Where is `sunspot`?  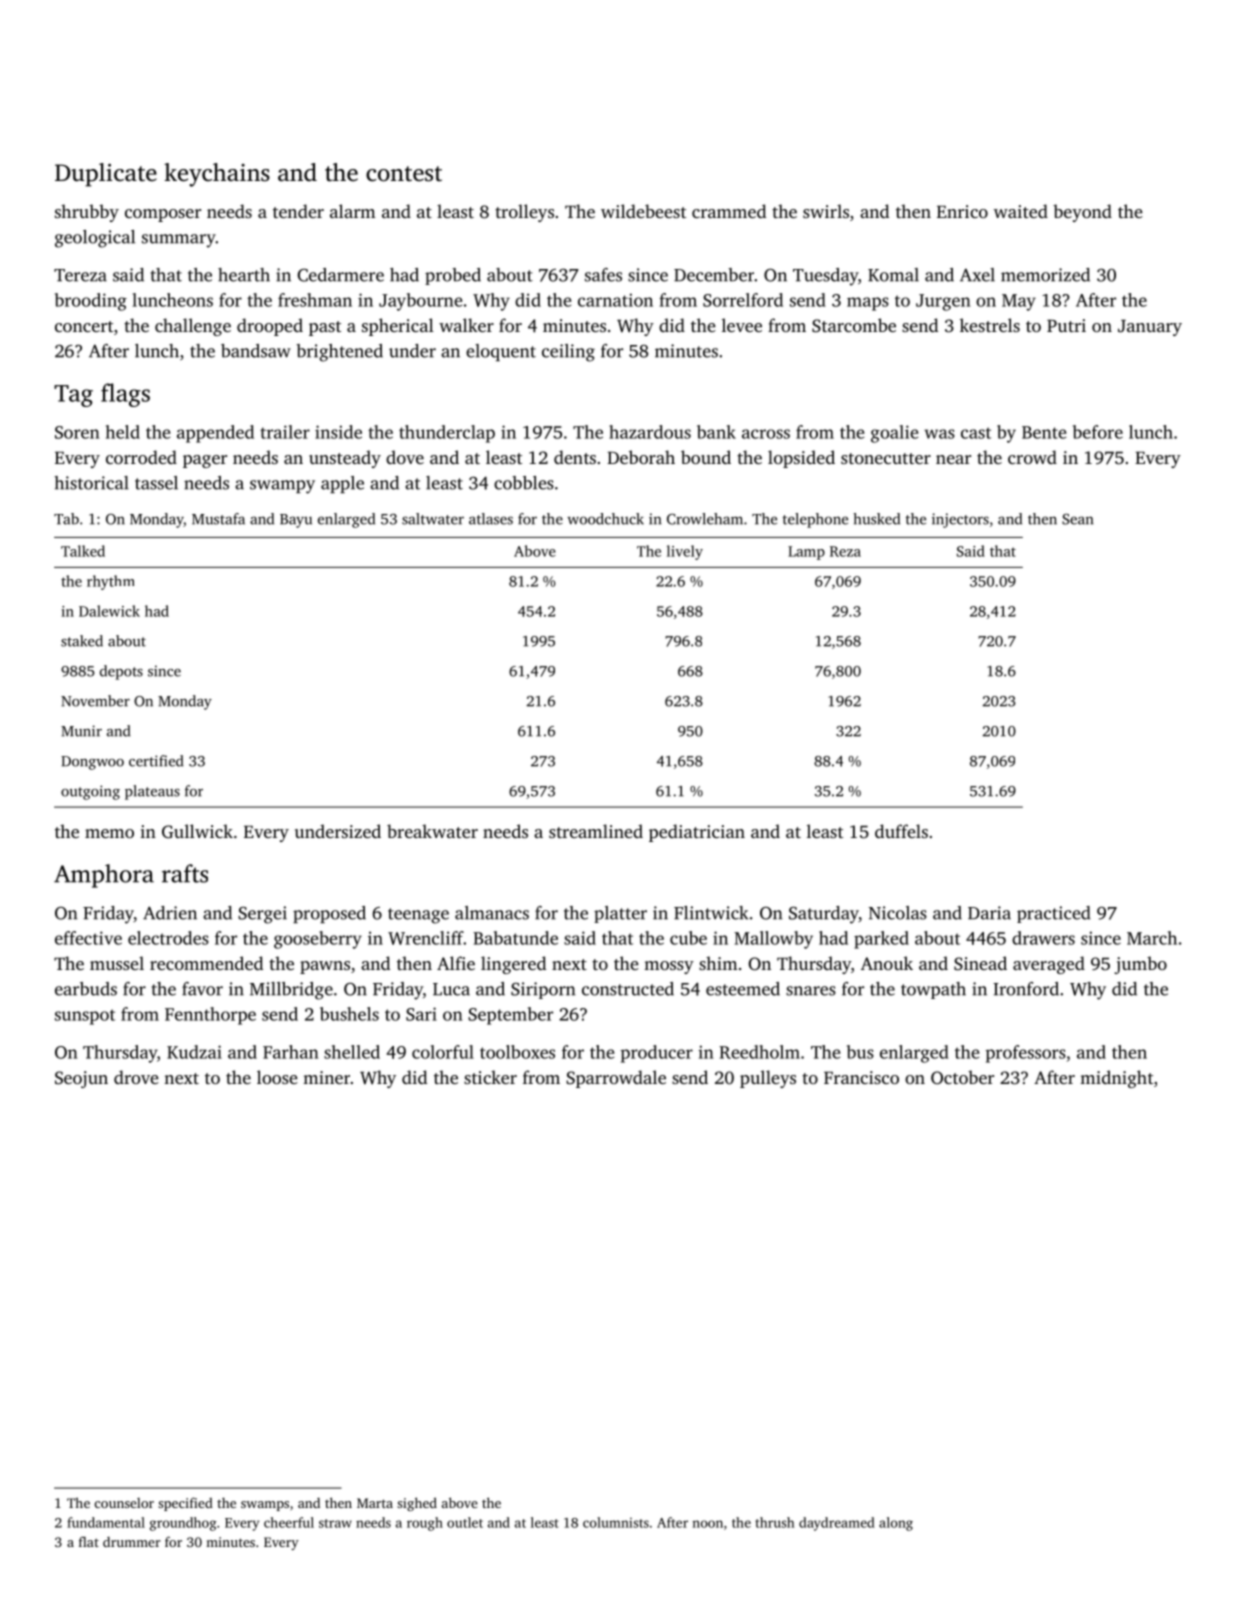
sunspot is located at coordinates (85, 1017).
